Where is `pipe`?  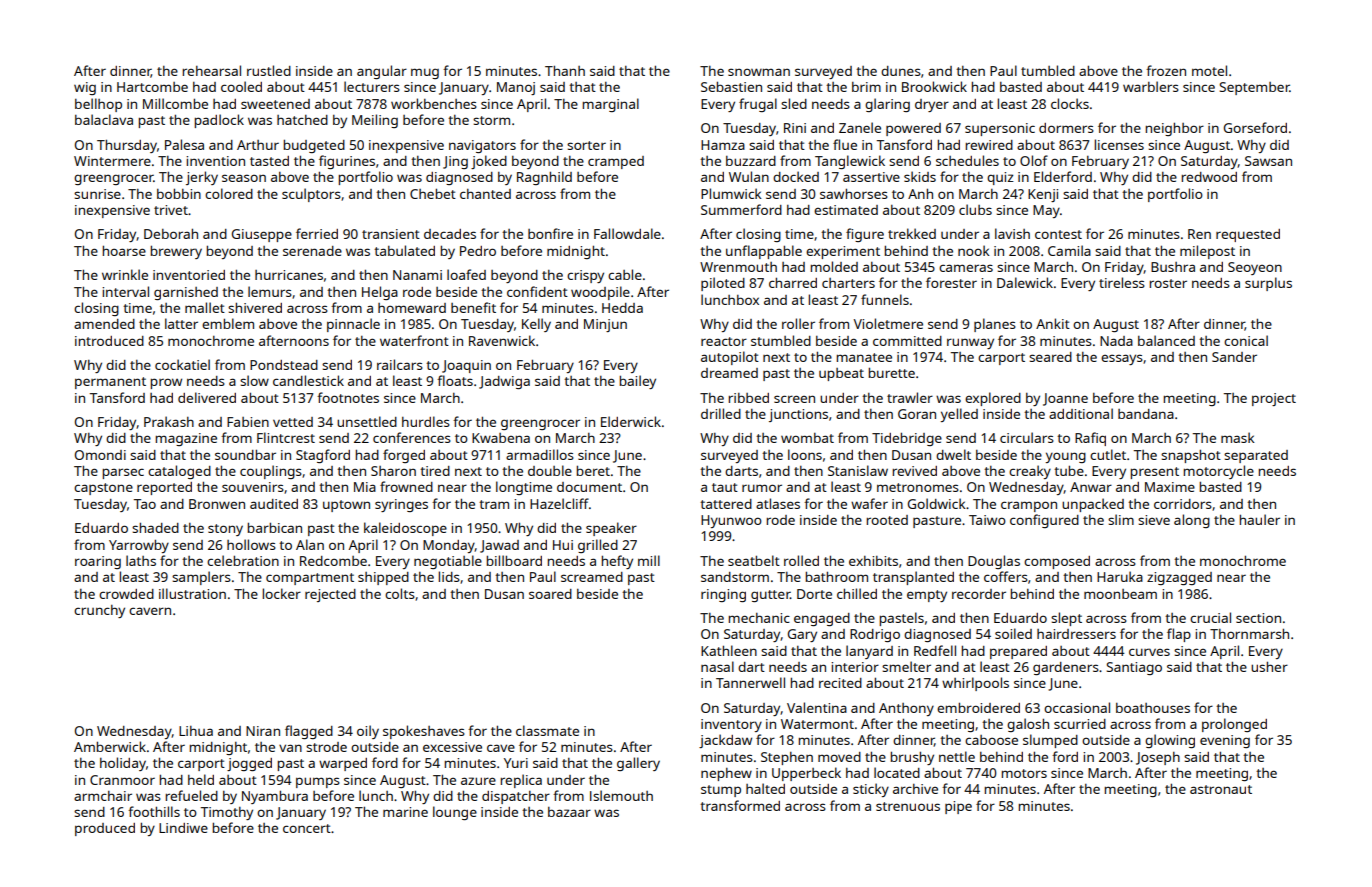 pipe is located at coordinates (958, 807).
